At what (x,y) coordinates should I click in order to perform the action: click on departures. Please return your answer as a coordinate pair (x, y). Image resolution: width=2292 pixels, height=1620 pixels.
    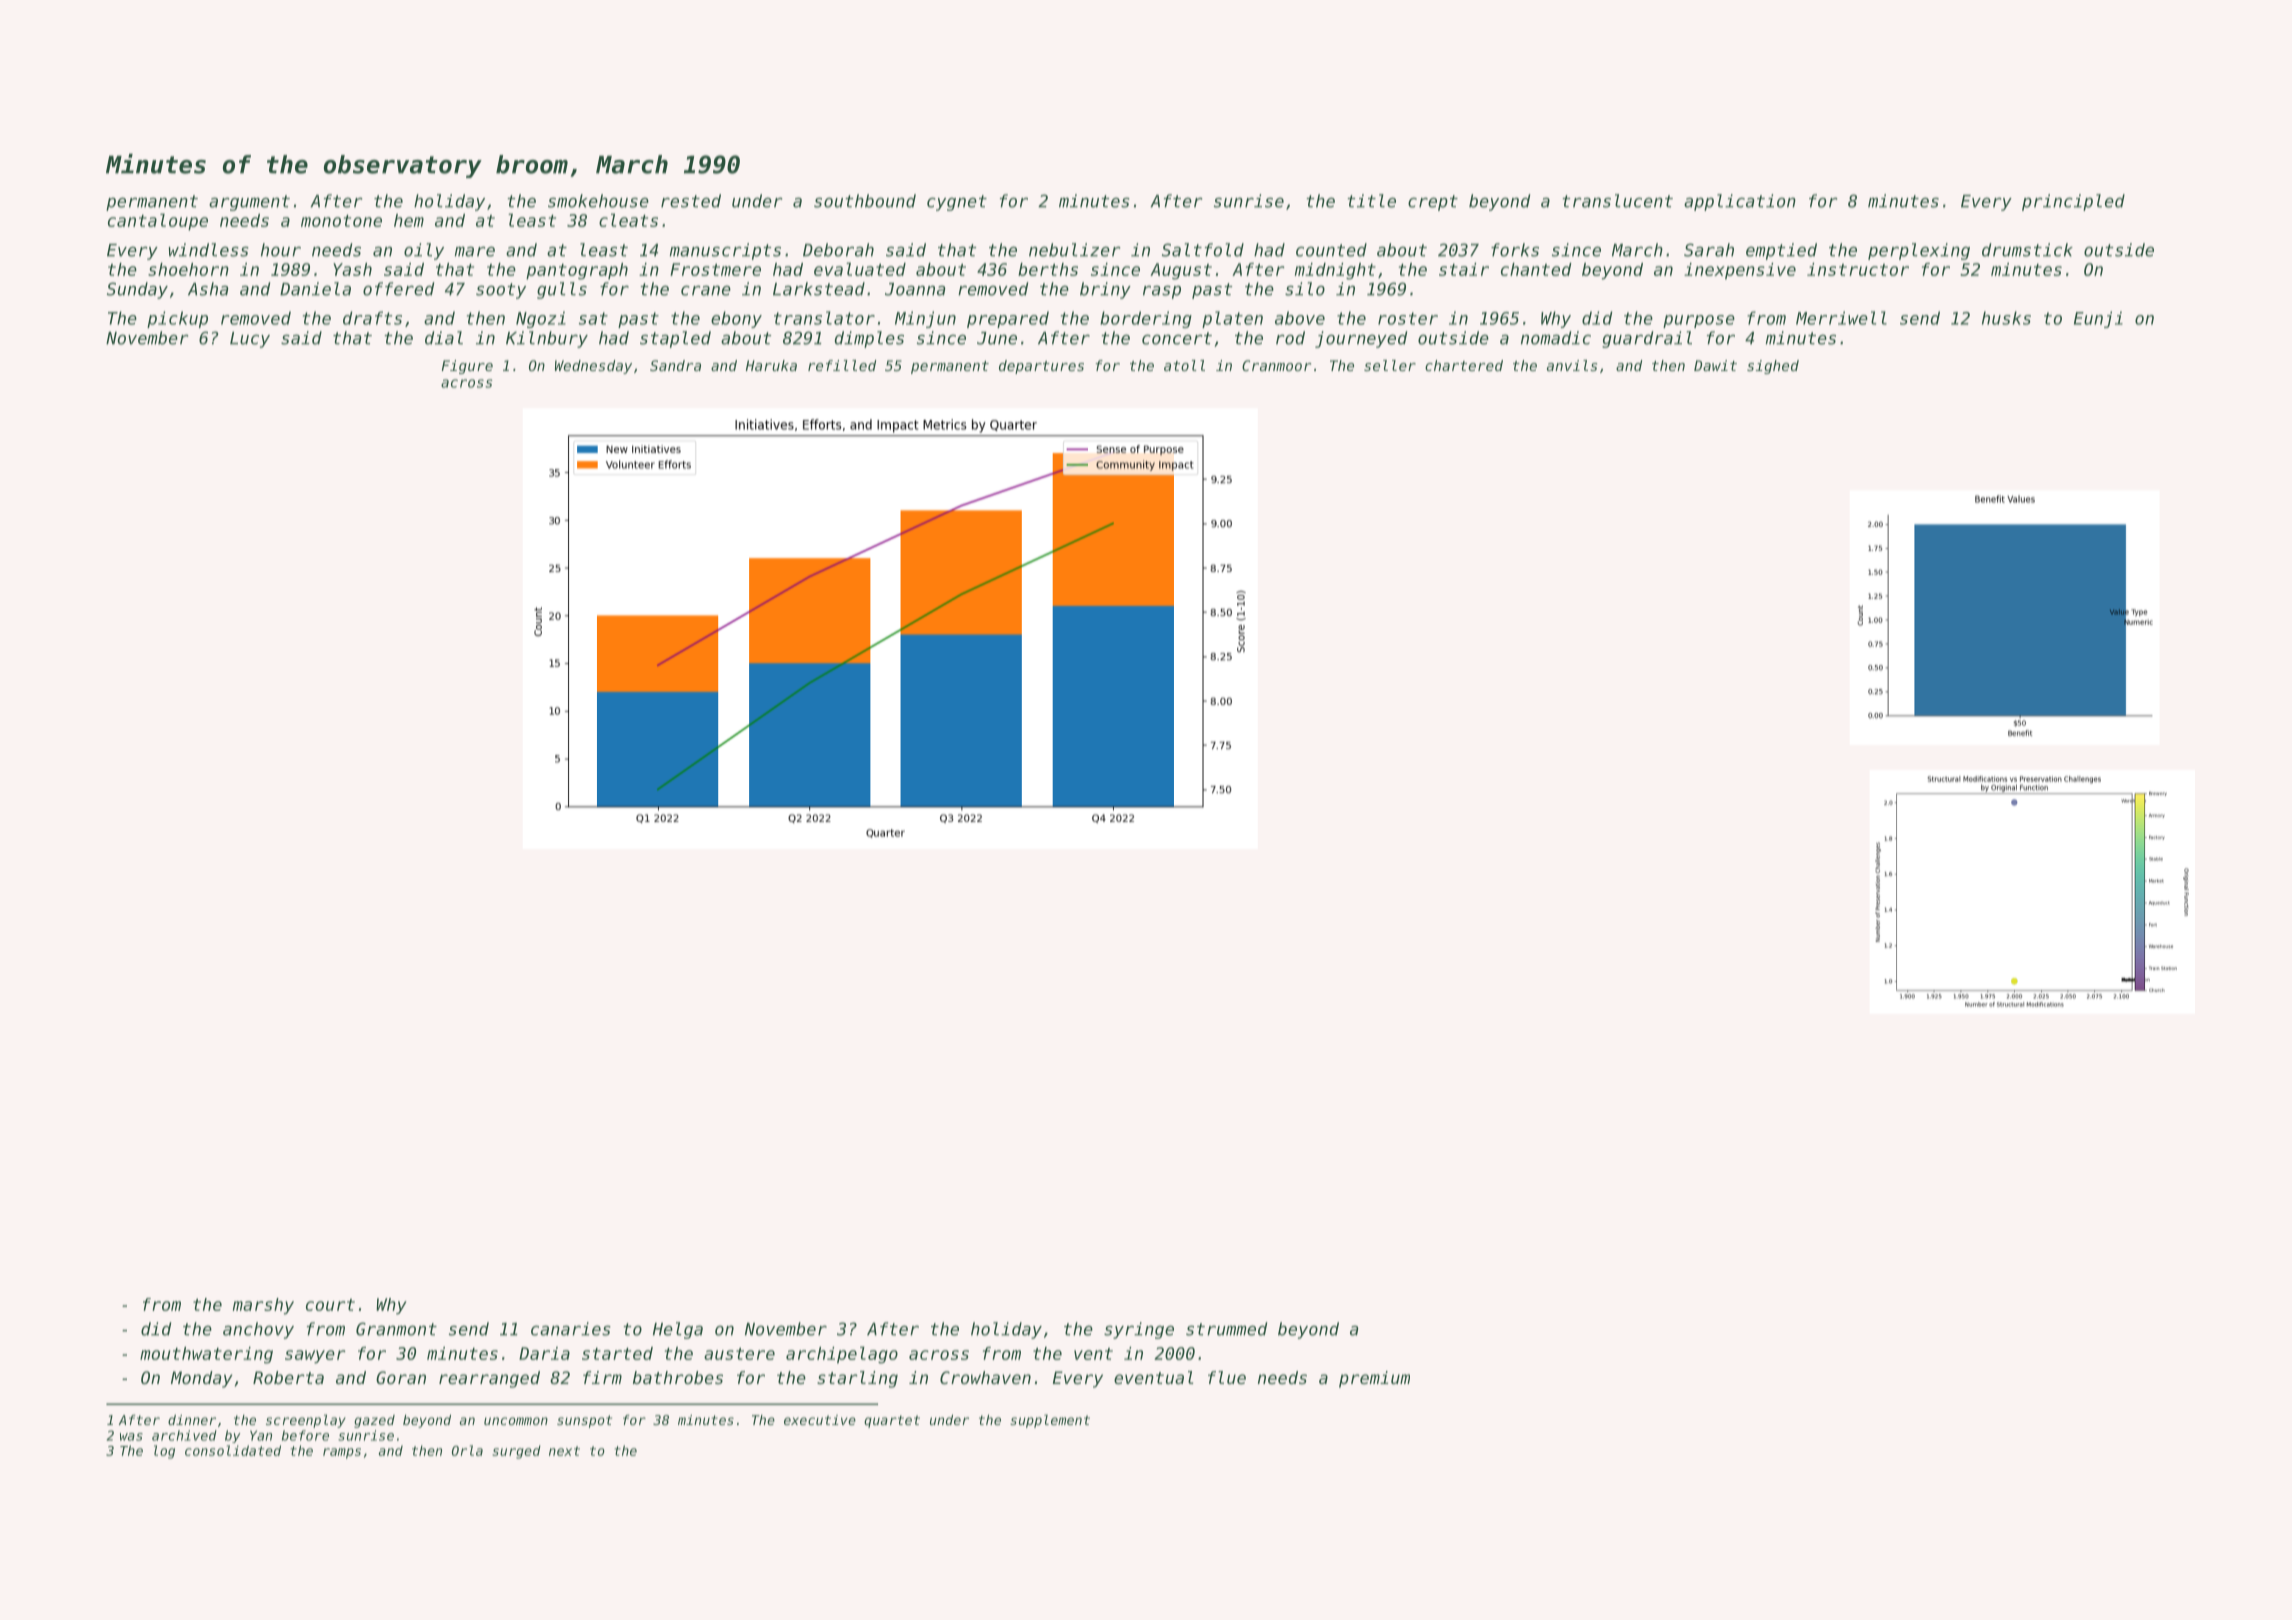
    Looking at the image, I should click on (1041, 367).
